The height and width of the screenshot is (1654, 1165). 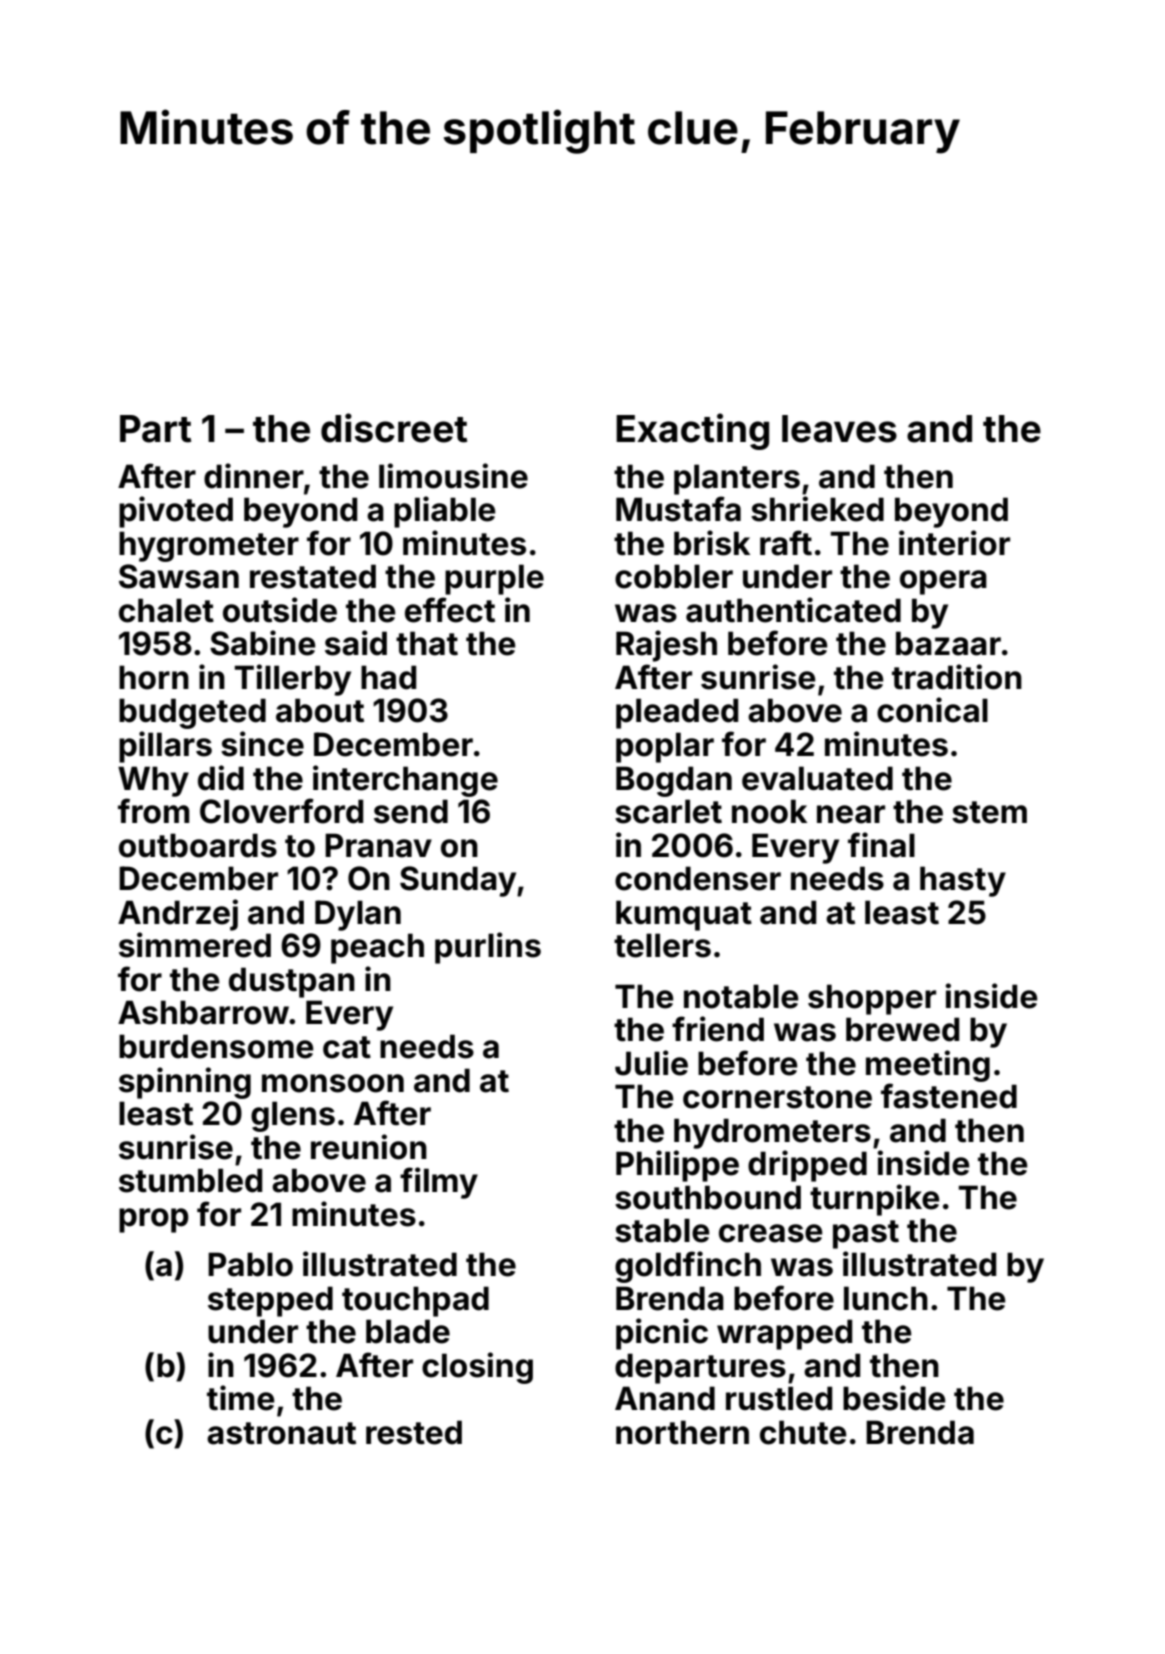 What do you see at coordinates (408, 1331) in the screenshot?
I see `blade` at bounding box center [408, 1331].
